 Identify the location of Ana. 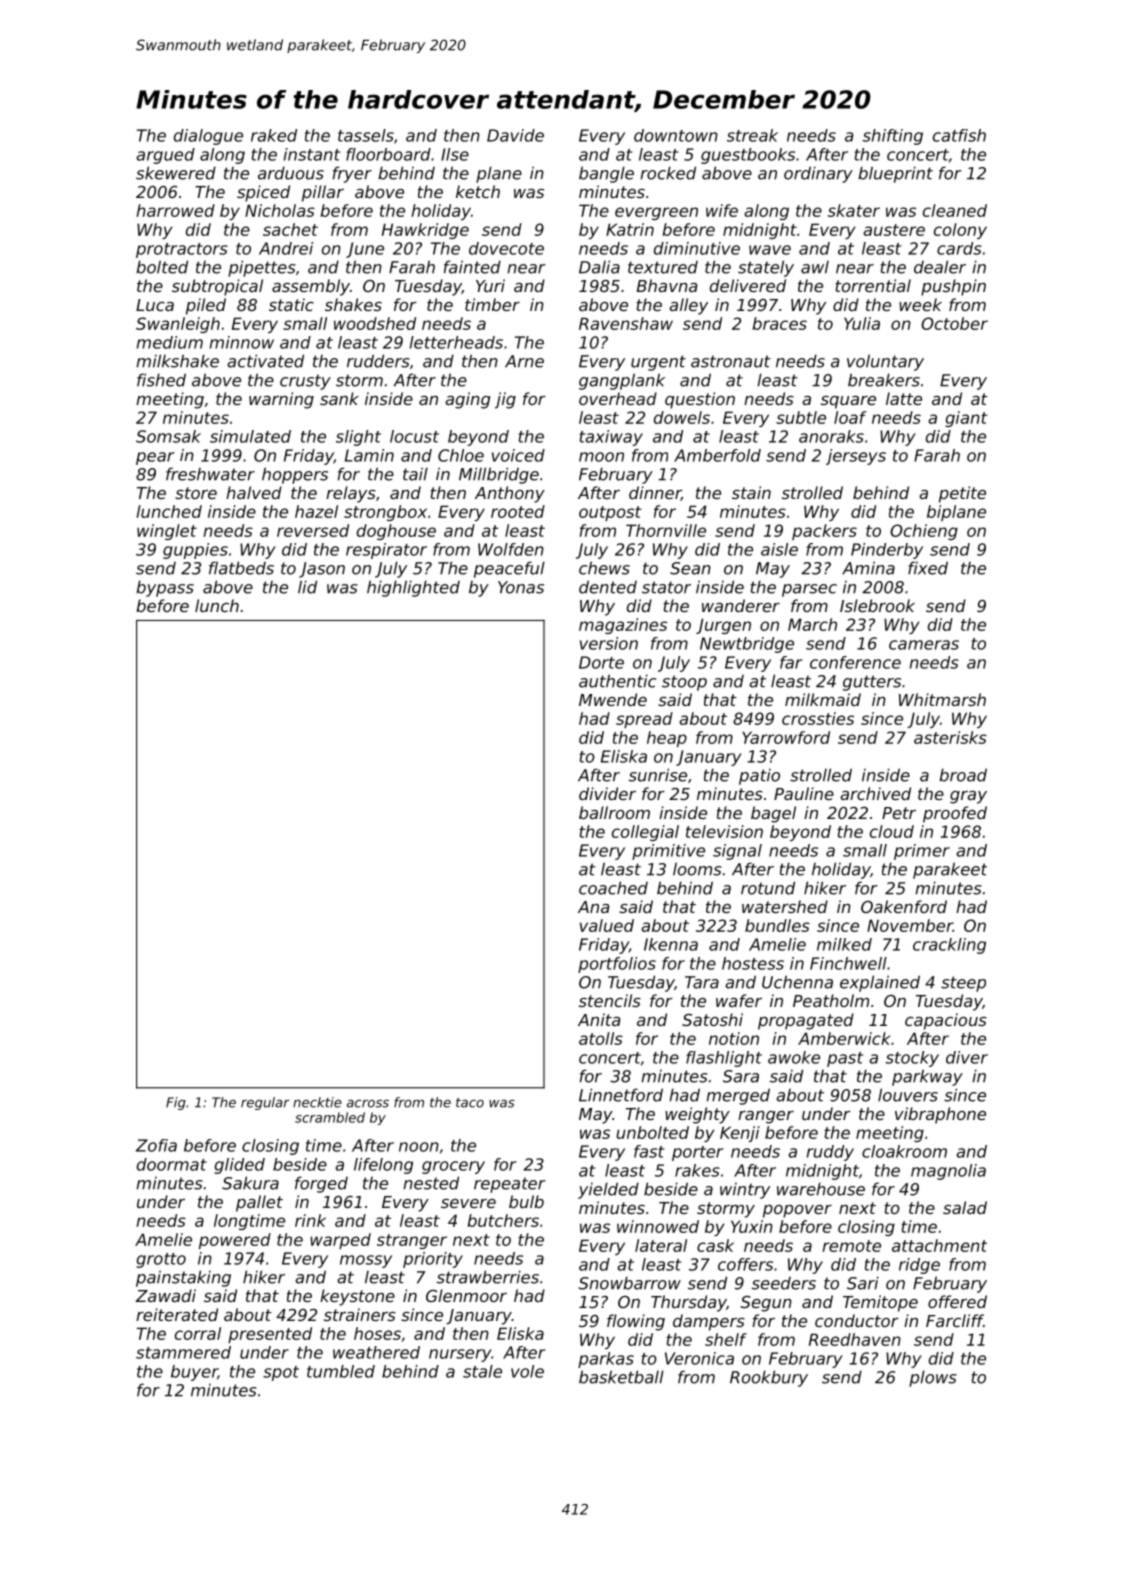
(593, 907).
